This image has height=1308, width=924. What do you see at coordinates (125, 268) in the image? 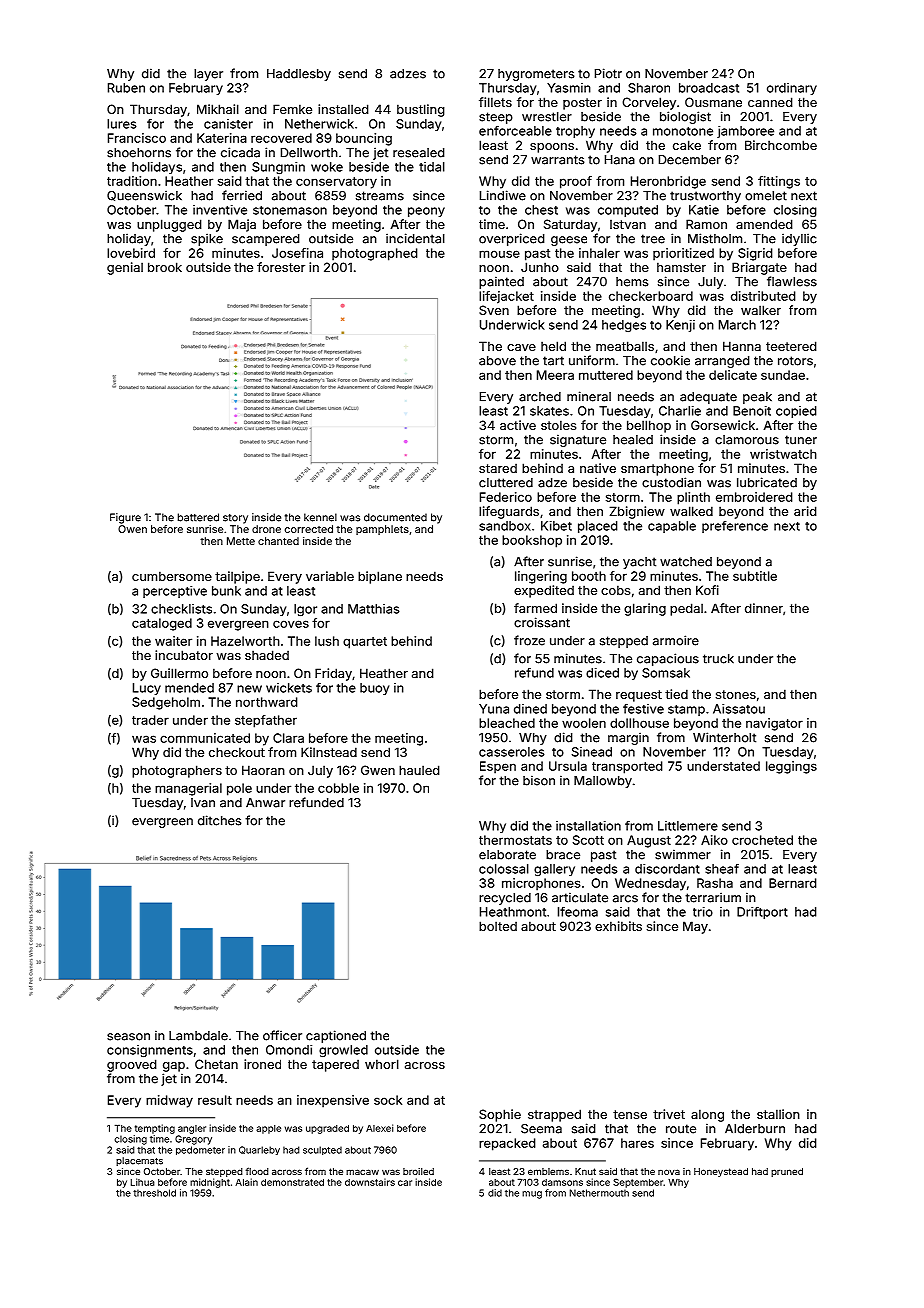
I see `genial` at bounding box center [125, 268].
